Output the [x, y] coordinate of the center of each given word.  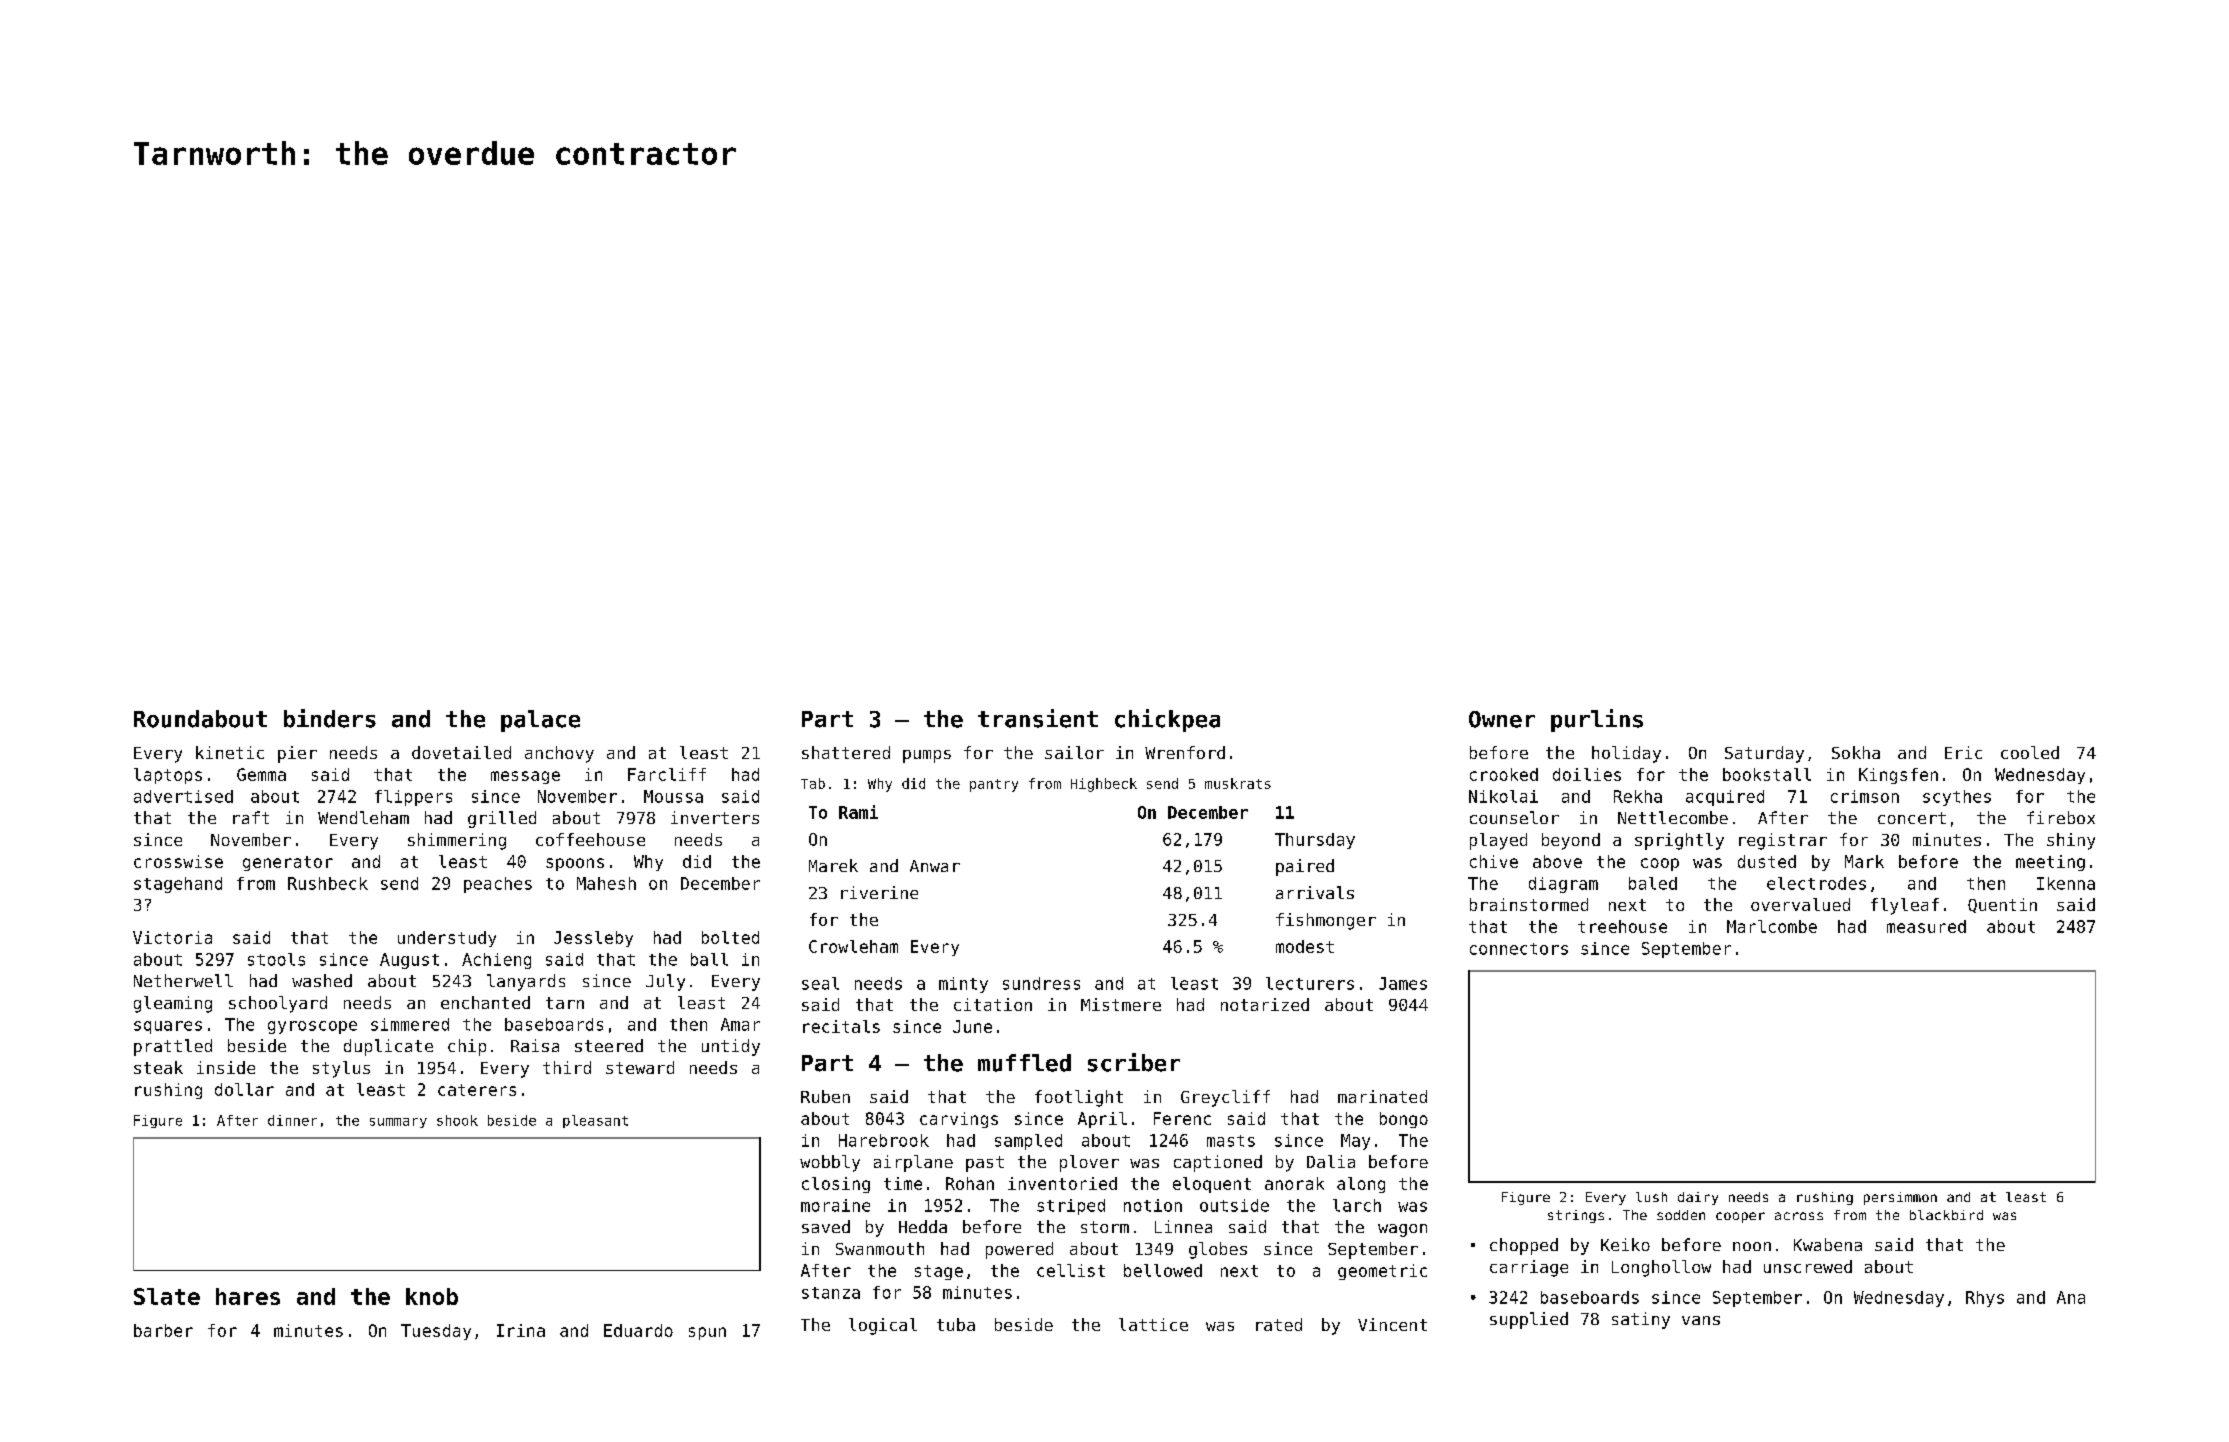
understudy [447, 939]
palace [540, 721]
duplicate [388, 1047]
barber [163, 1330]
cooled [2030, 752]
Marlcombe [1772, 926]
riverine [879, 892]
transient [1038, 718]
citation [993, 1004]
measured [1926, 926]
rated [1279, 1324]
